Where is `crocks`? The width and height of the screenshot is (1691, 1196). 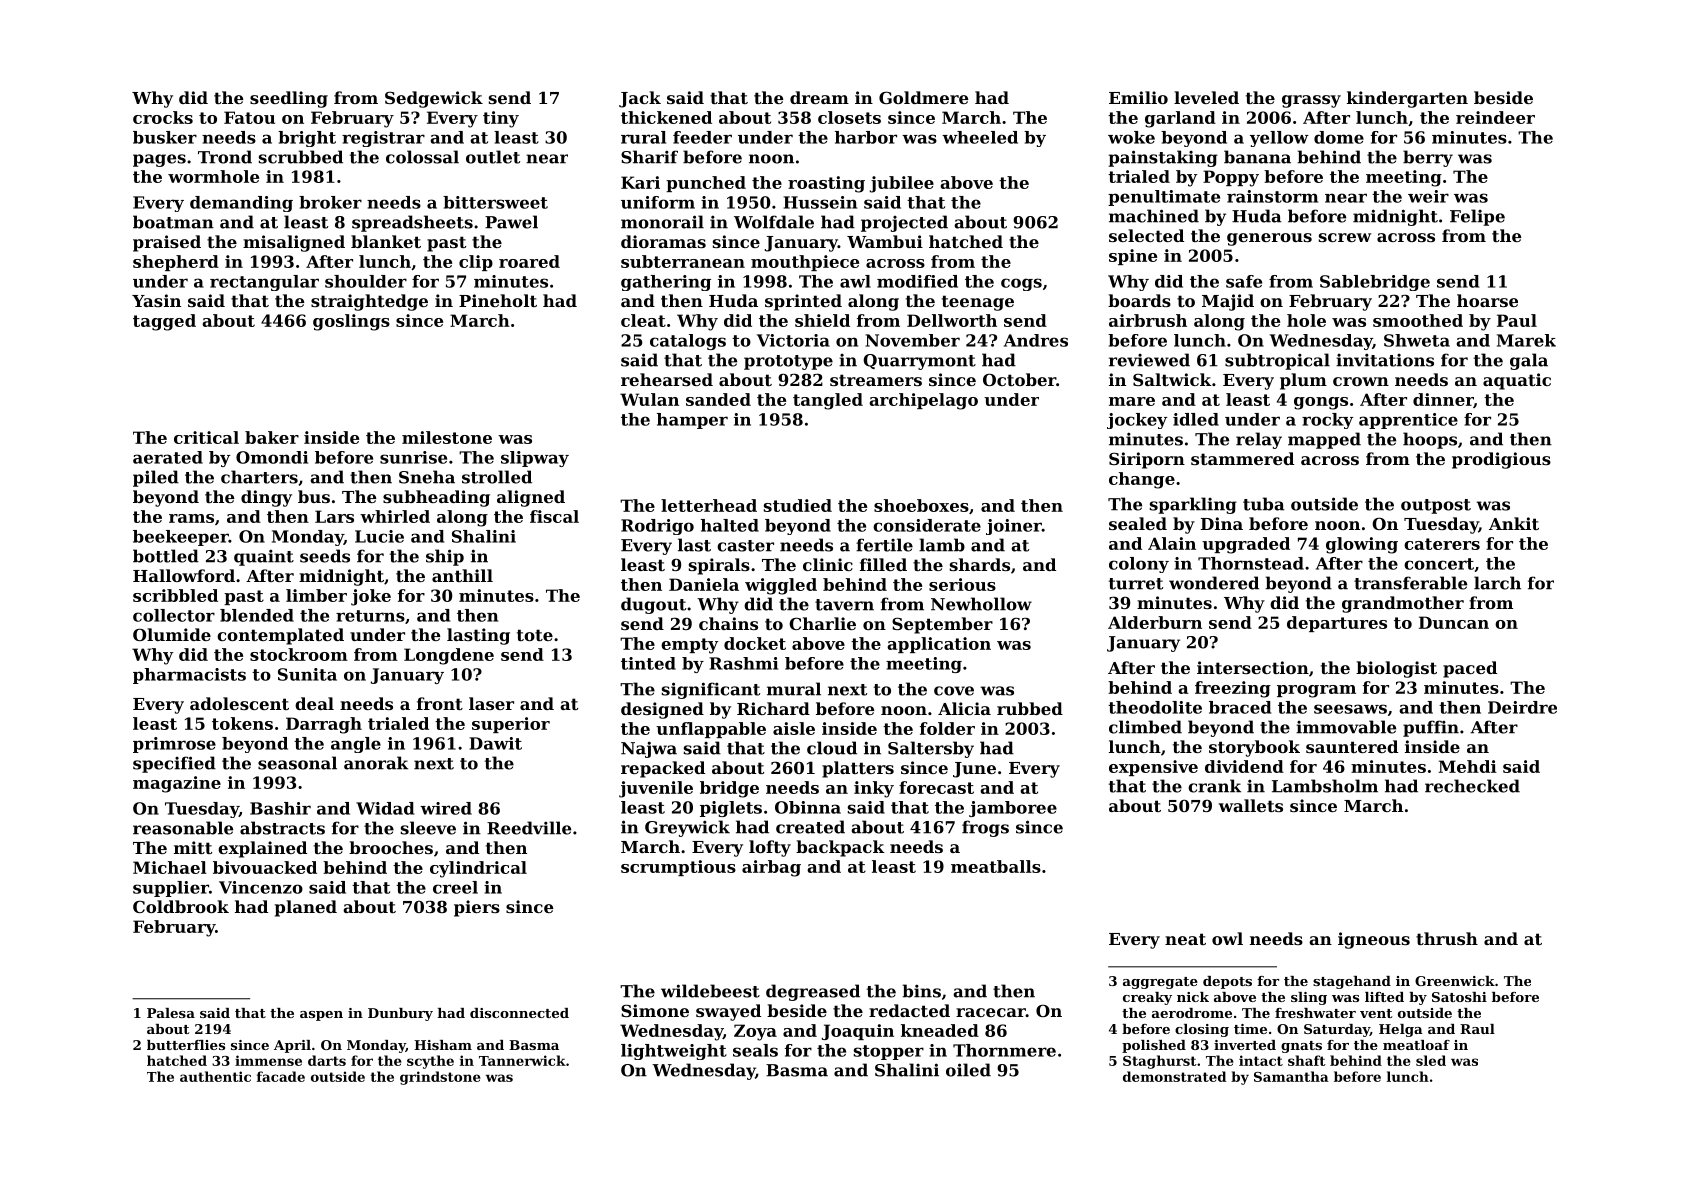
crocks is located at coordinates (163, 117).
